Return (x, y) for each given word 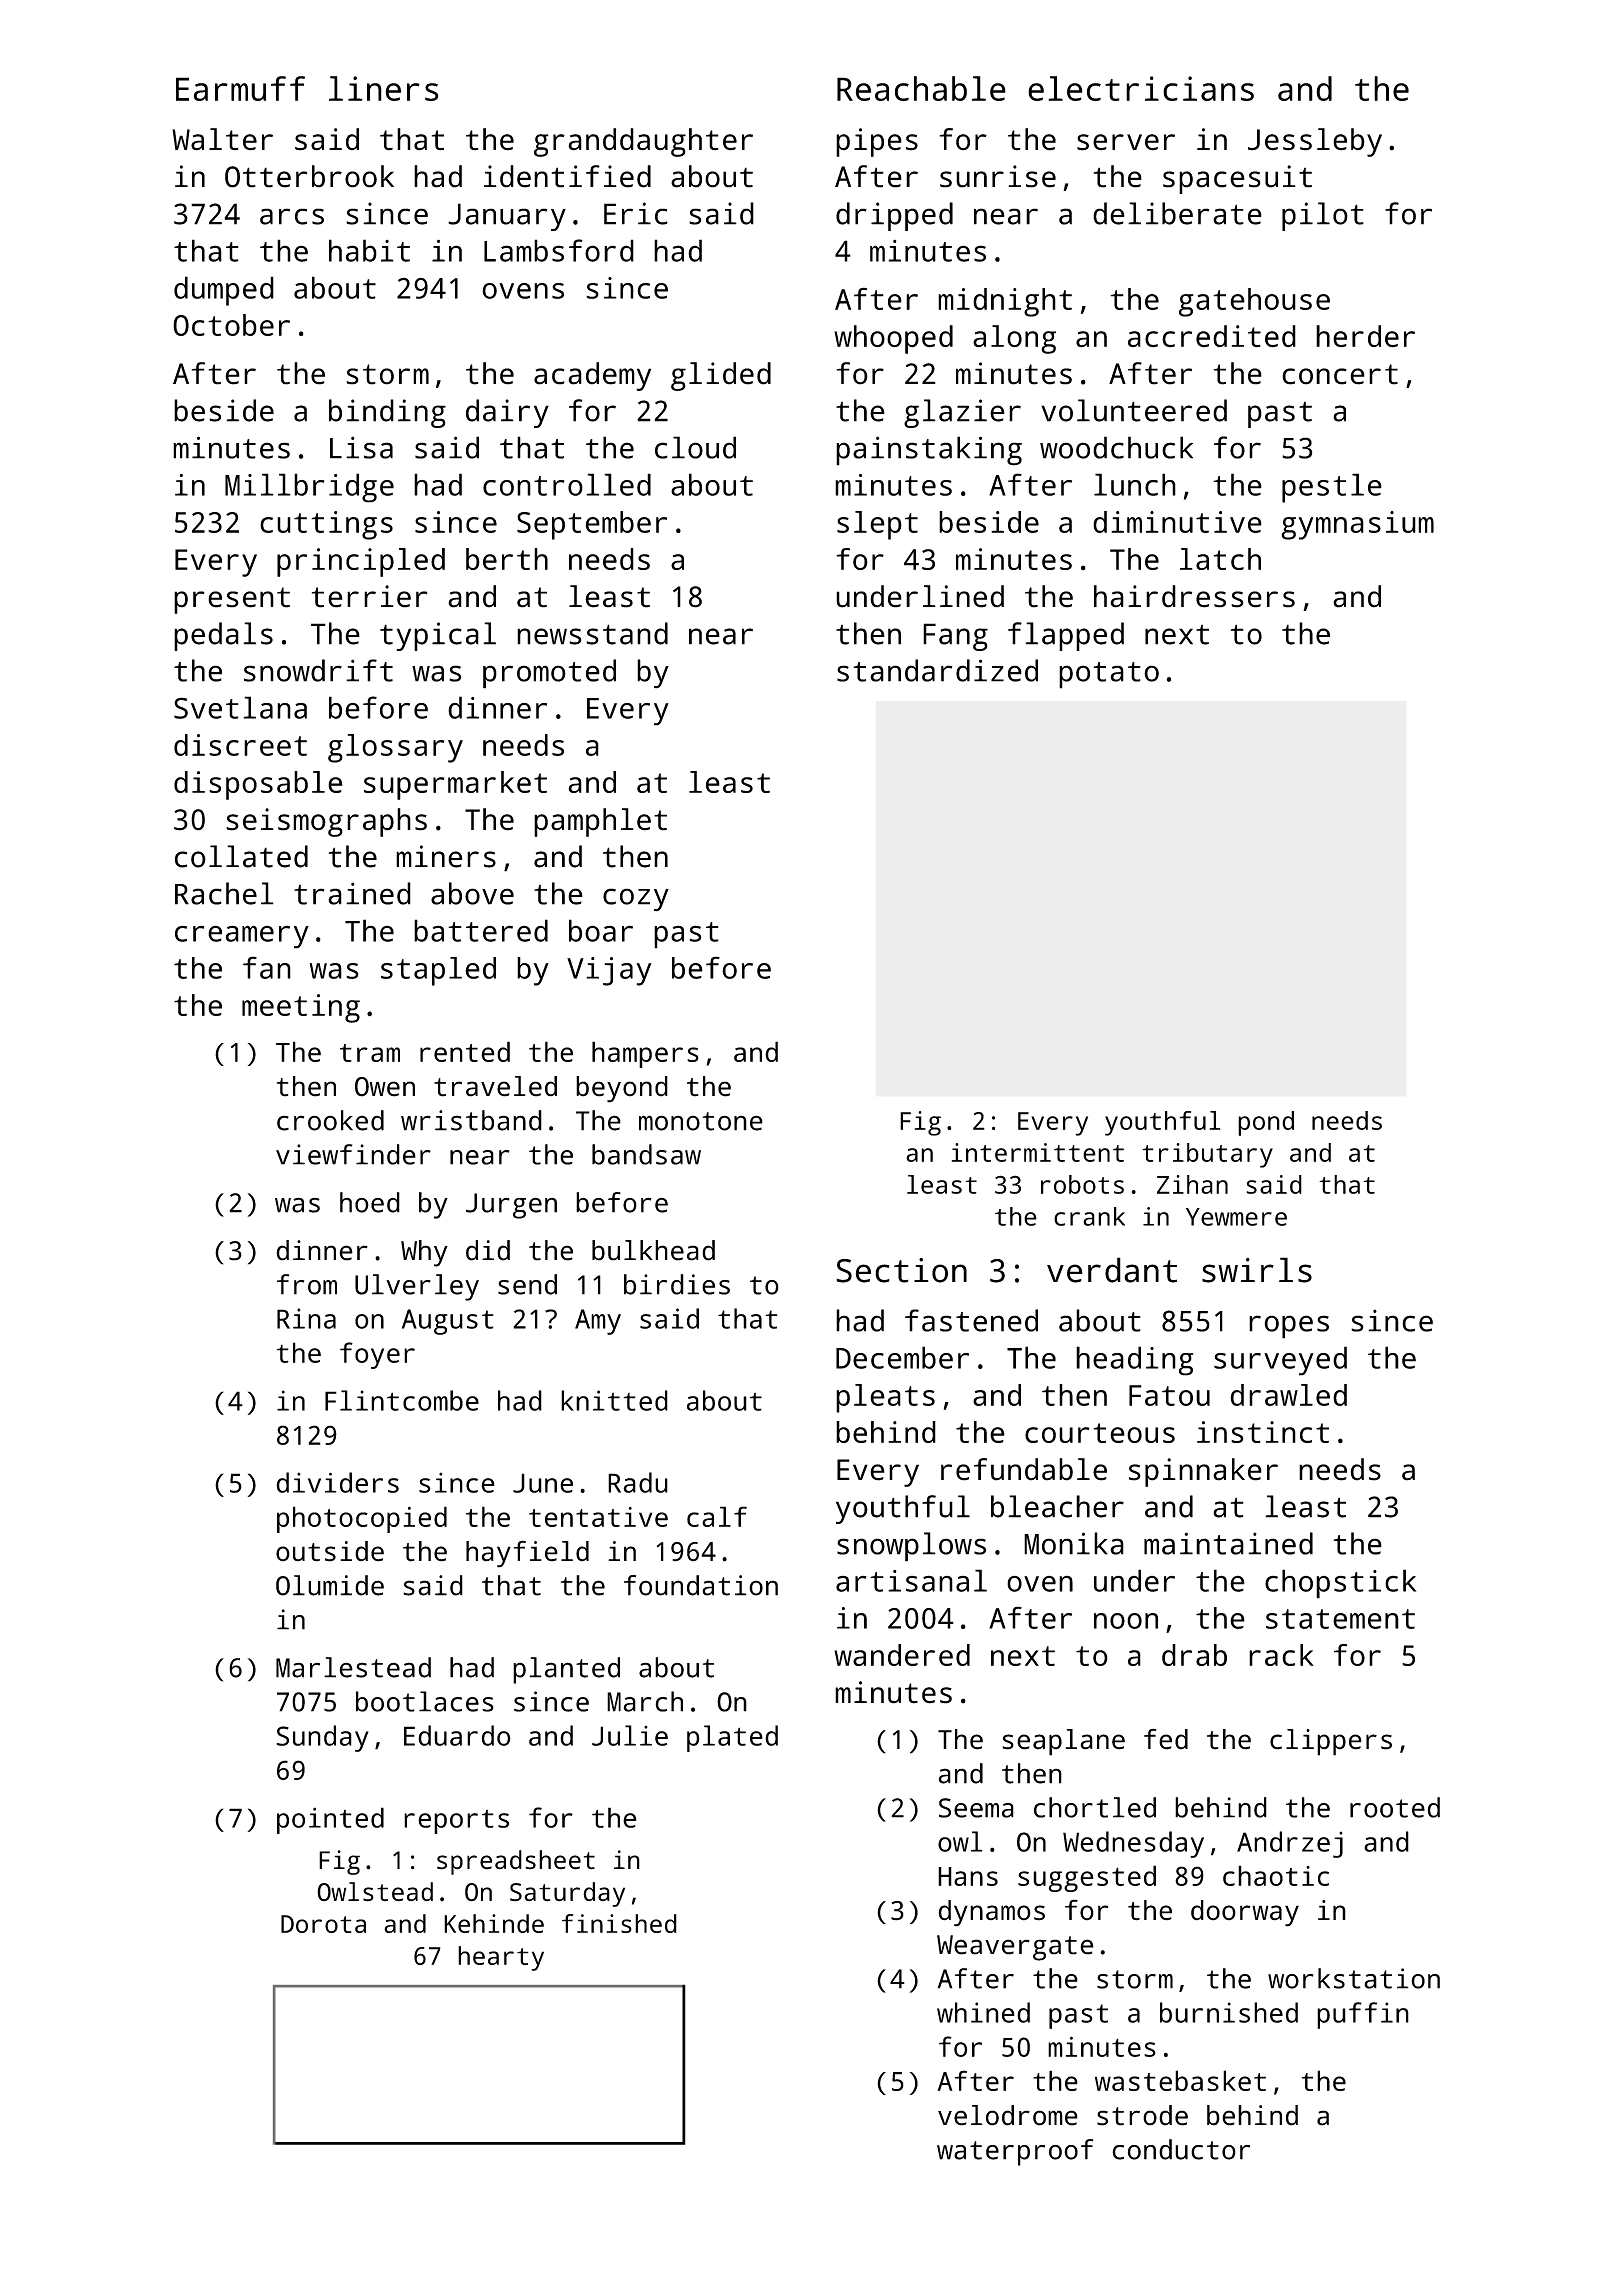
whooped (893, 339)
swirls (1257, 1270)
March (645, 1701)
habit (369, 250)
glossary (395, 748)
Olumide (330, 1585)
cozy (636, 900)
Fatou (1169, 1395)
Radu (638, 1482)
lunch (1135, 484)
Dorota (323, 1924)
